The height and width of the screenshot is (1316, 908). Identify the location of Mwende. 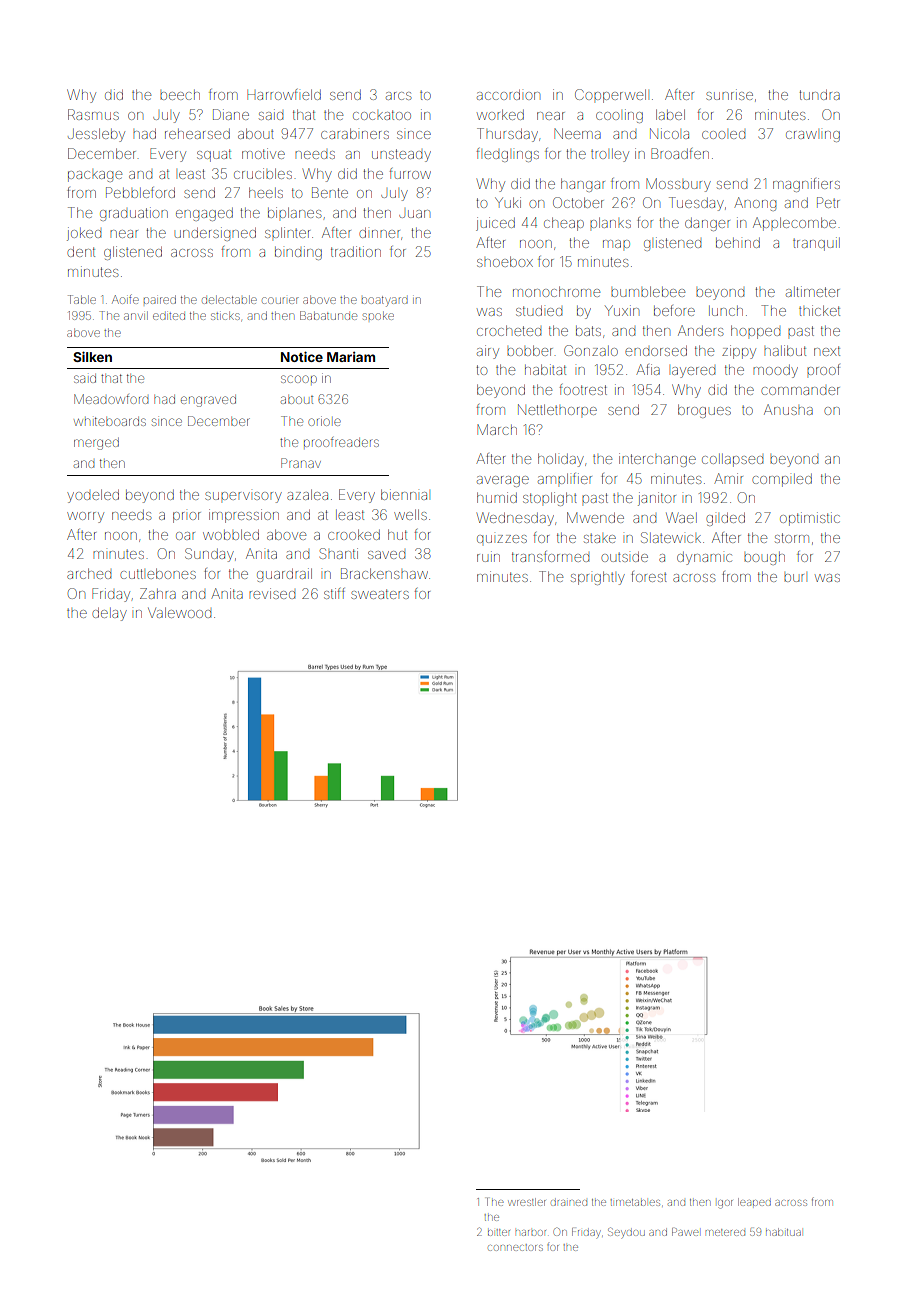
(595, 517).
